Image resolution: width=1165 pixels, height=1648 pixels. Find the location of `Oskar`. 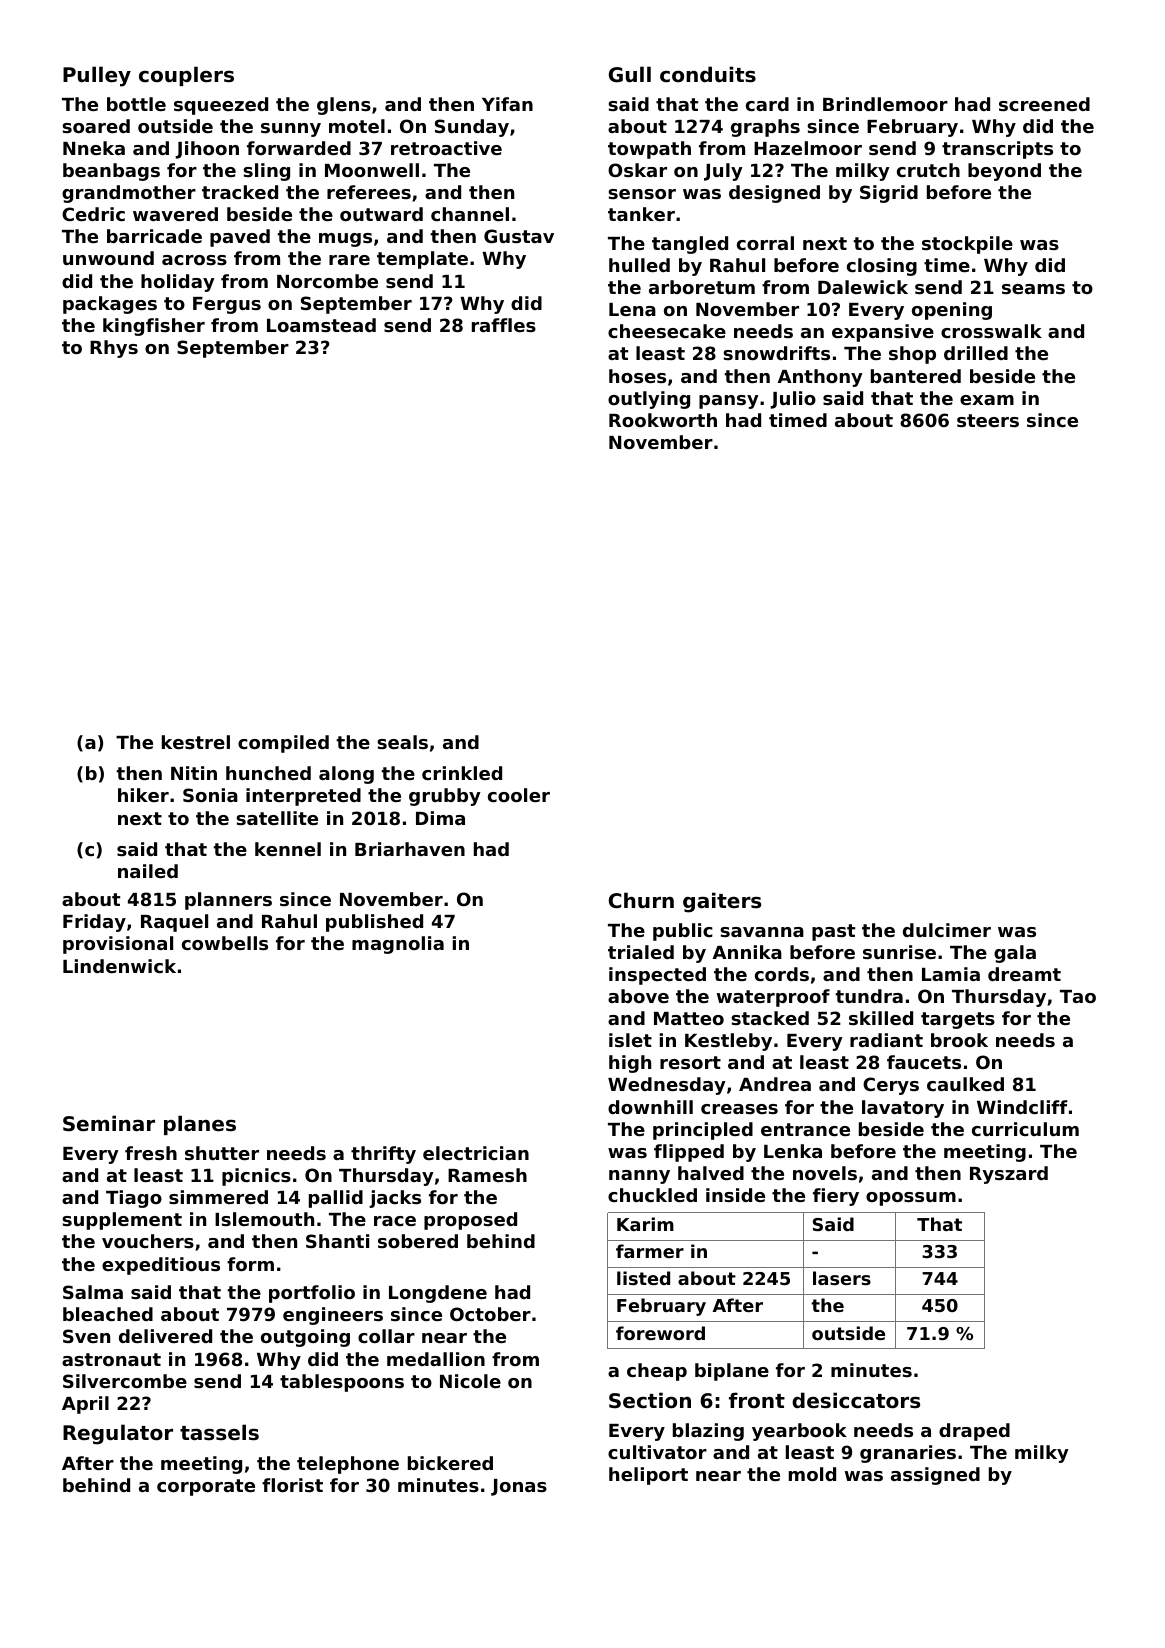

Oskar is located at coordinates (637, 170).
